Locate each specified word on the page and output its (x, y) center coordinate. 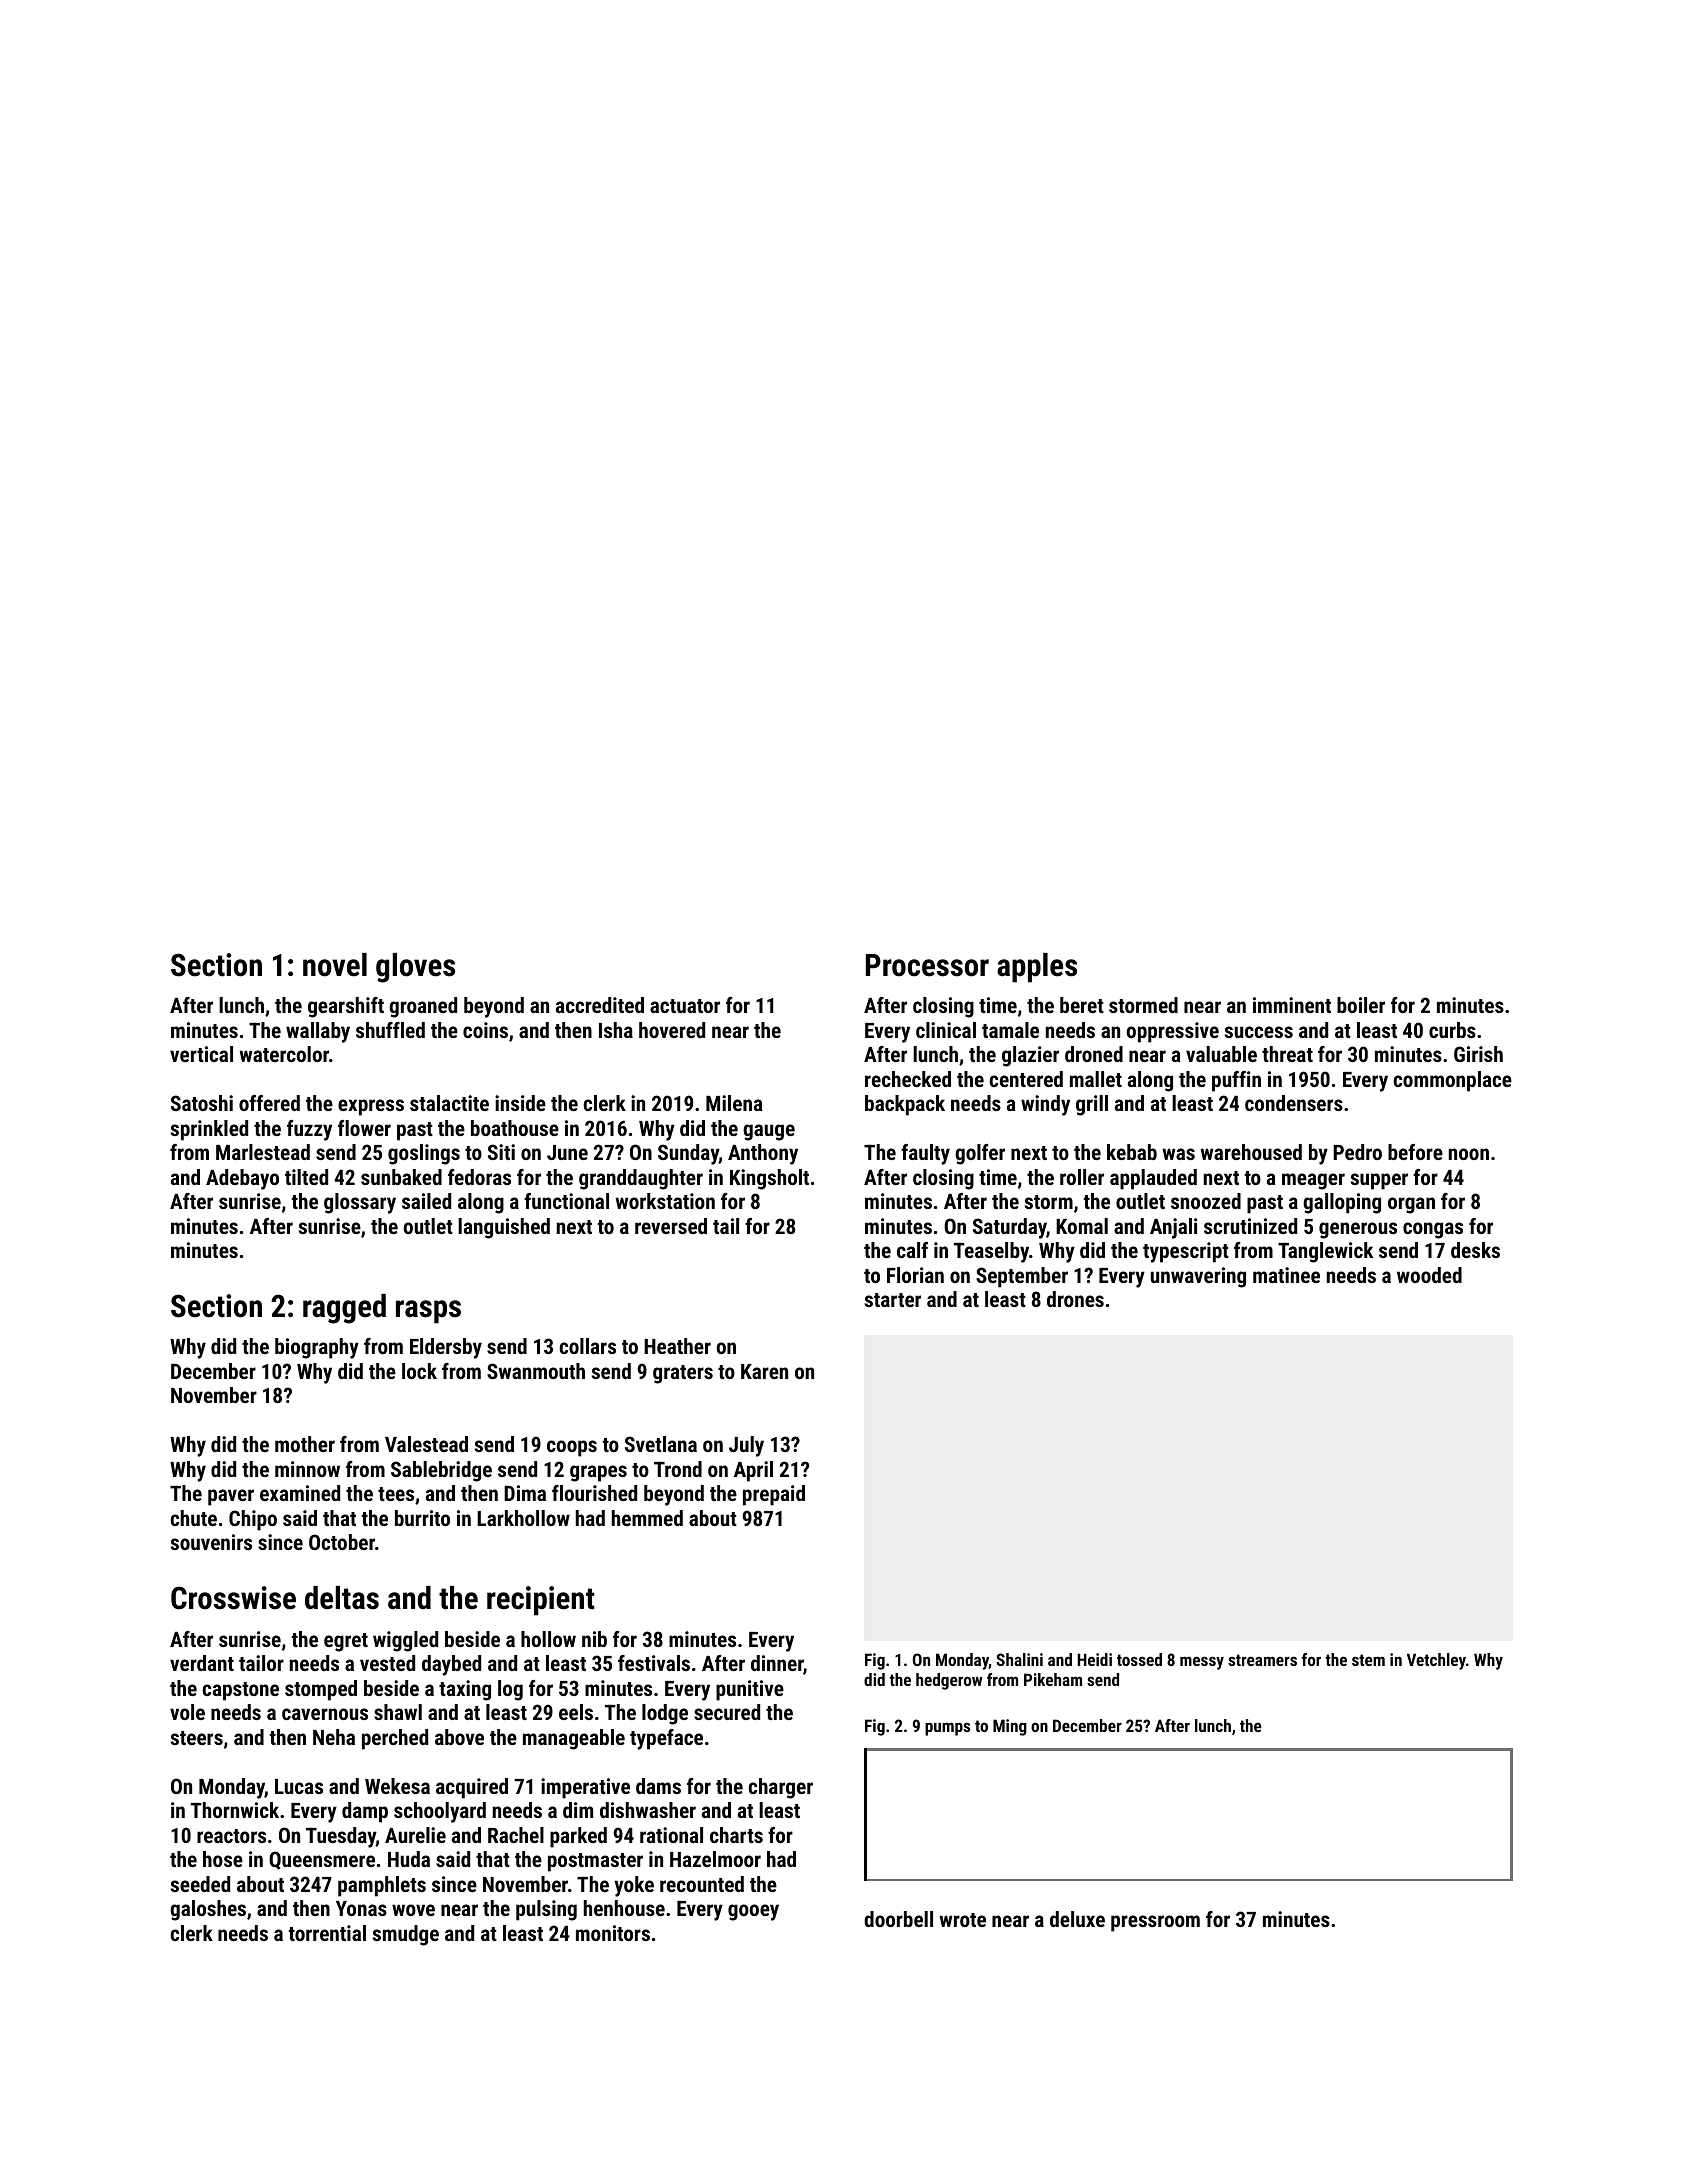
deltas (342, 1598)
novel (335, 965)
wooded (1429, 1275)
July (746, 1446)
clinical (946, 1030)
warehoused (1251, 1152)
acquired (472, 1788)
